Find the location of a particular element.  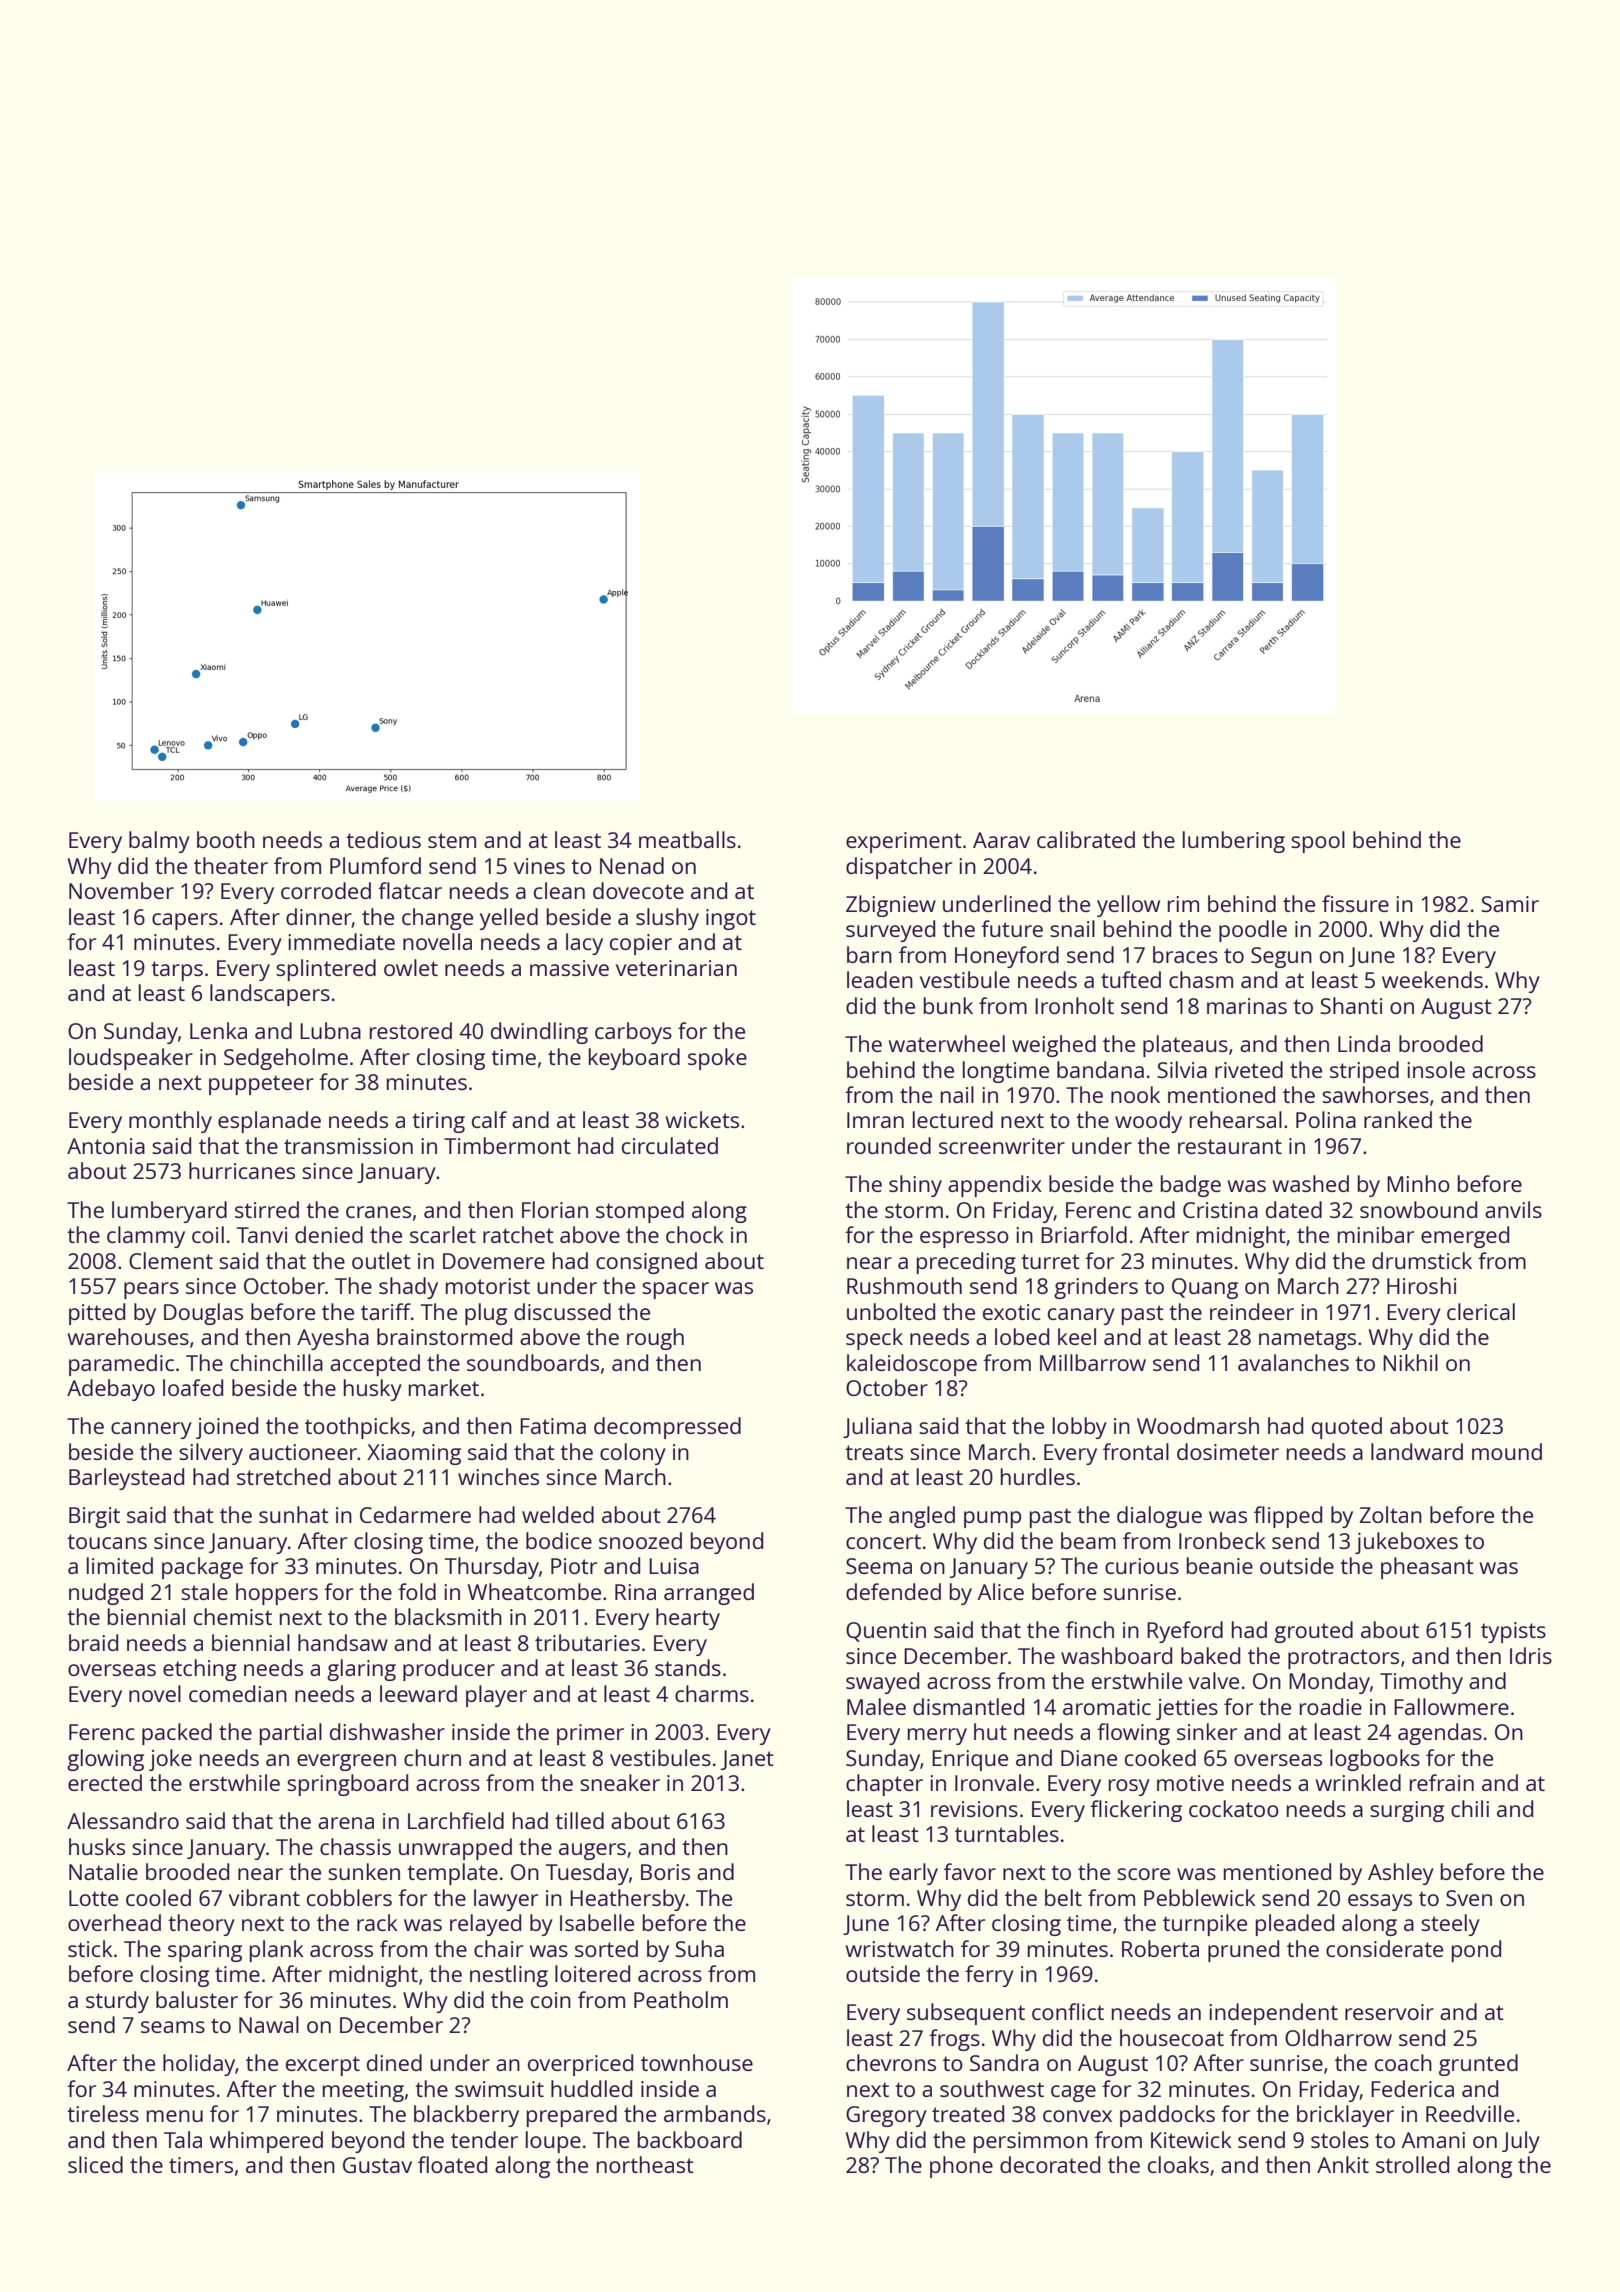

monthly is located at coordinates (170, 1122).
